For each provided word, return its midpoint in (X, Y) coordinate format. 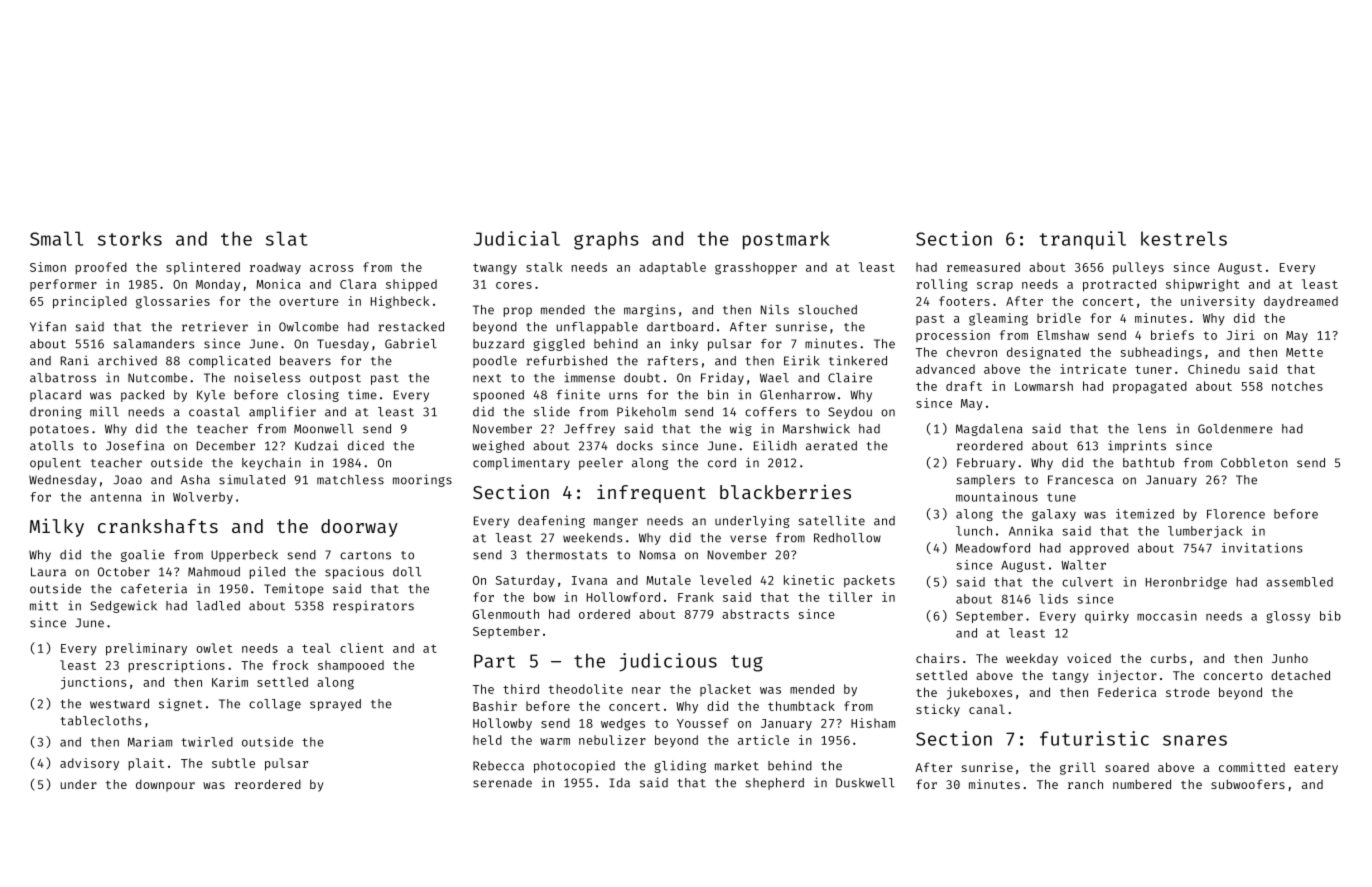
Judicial (517, 238)
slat (287, 238)
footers (964, 301)
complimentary (521, 463)
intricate (1093, 369)
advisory (89, 764)
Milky (57, 527)
